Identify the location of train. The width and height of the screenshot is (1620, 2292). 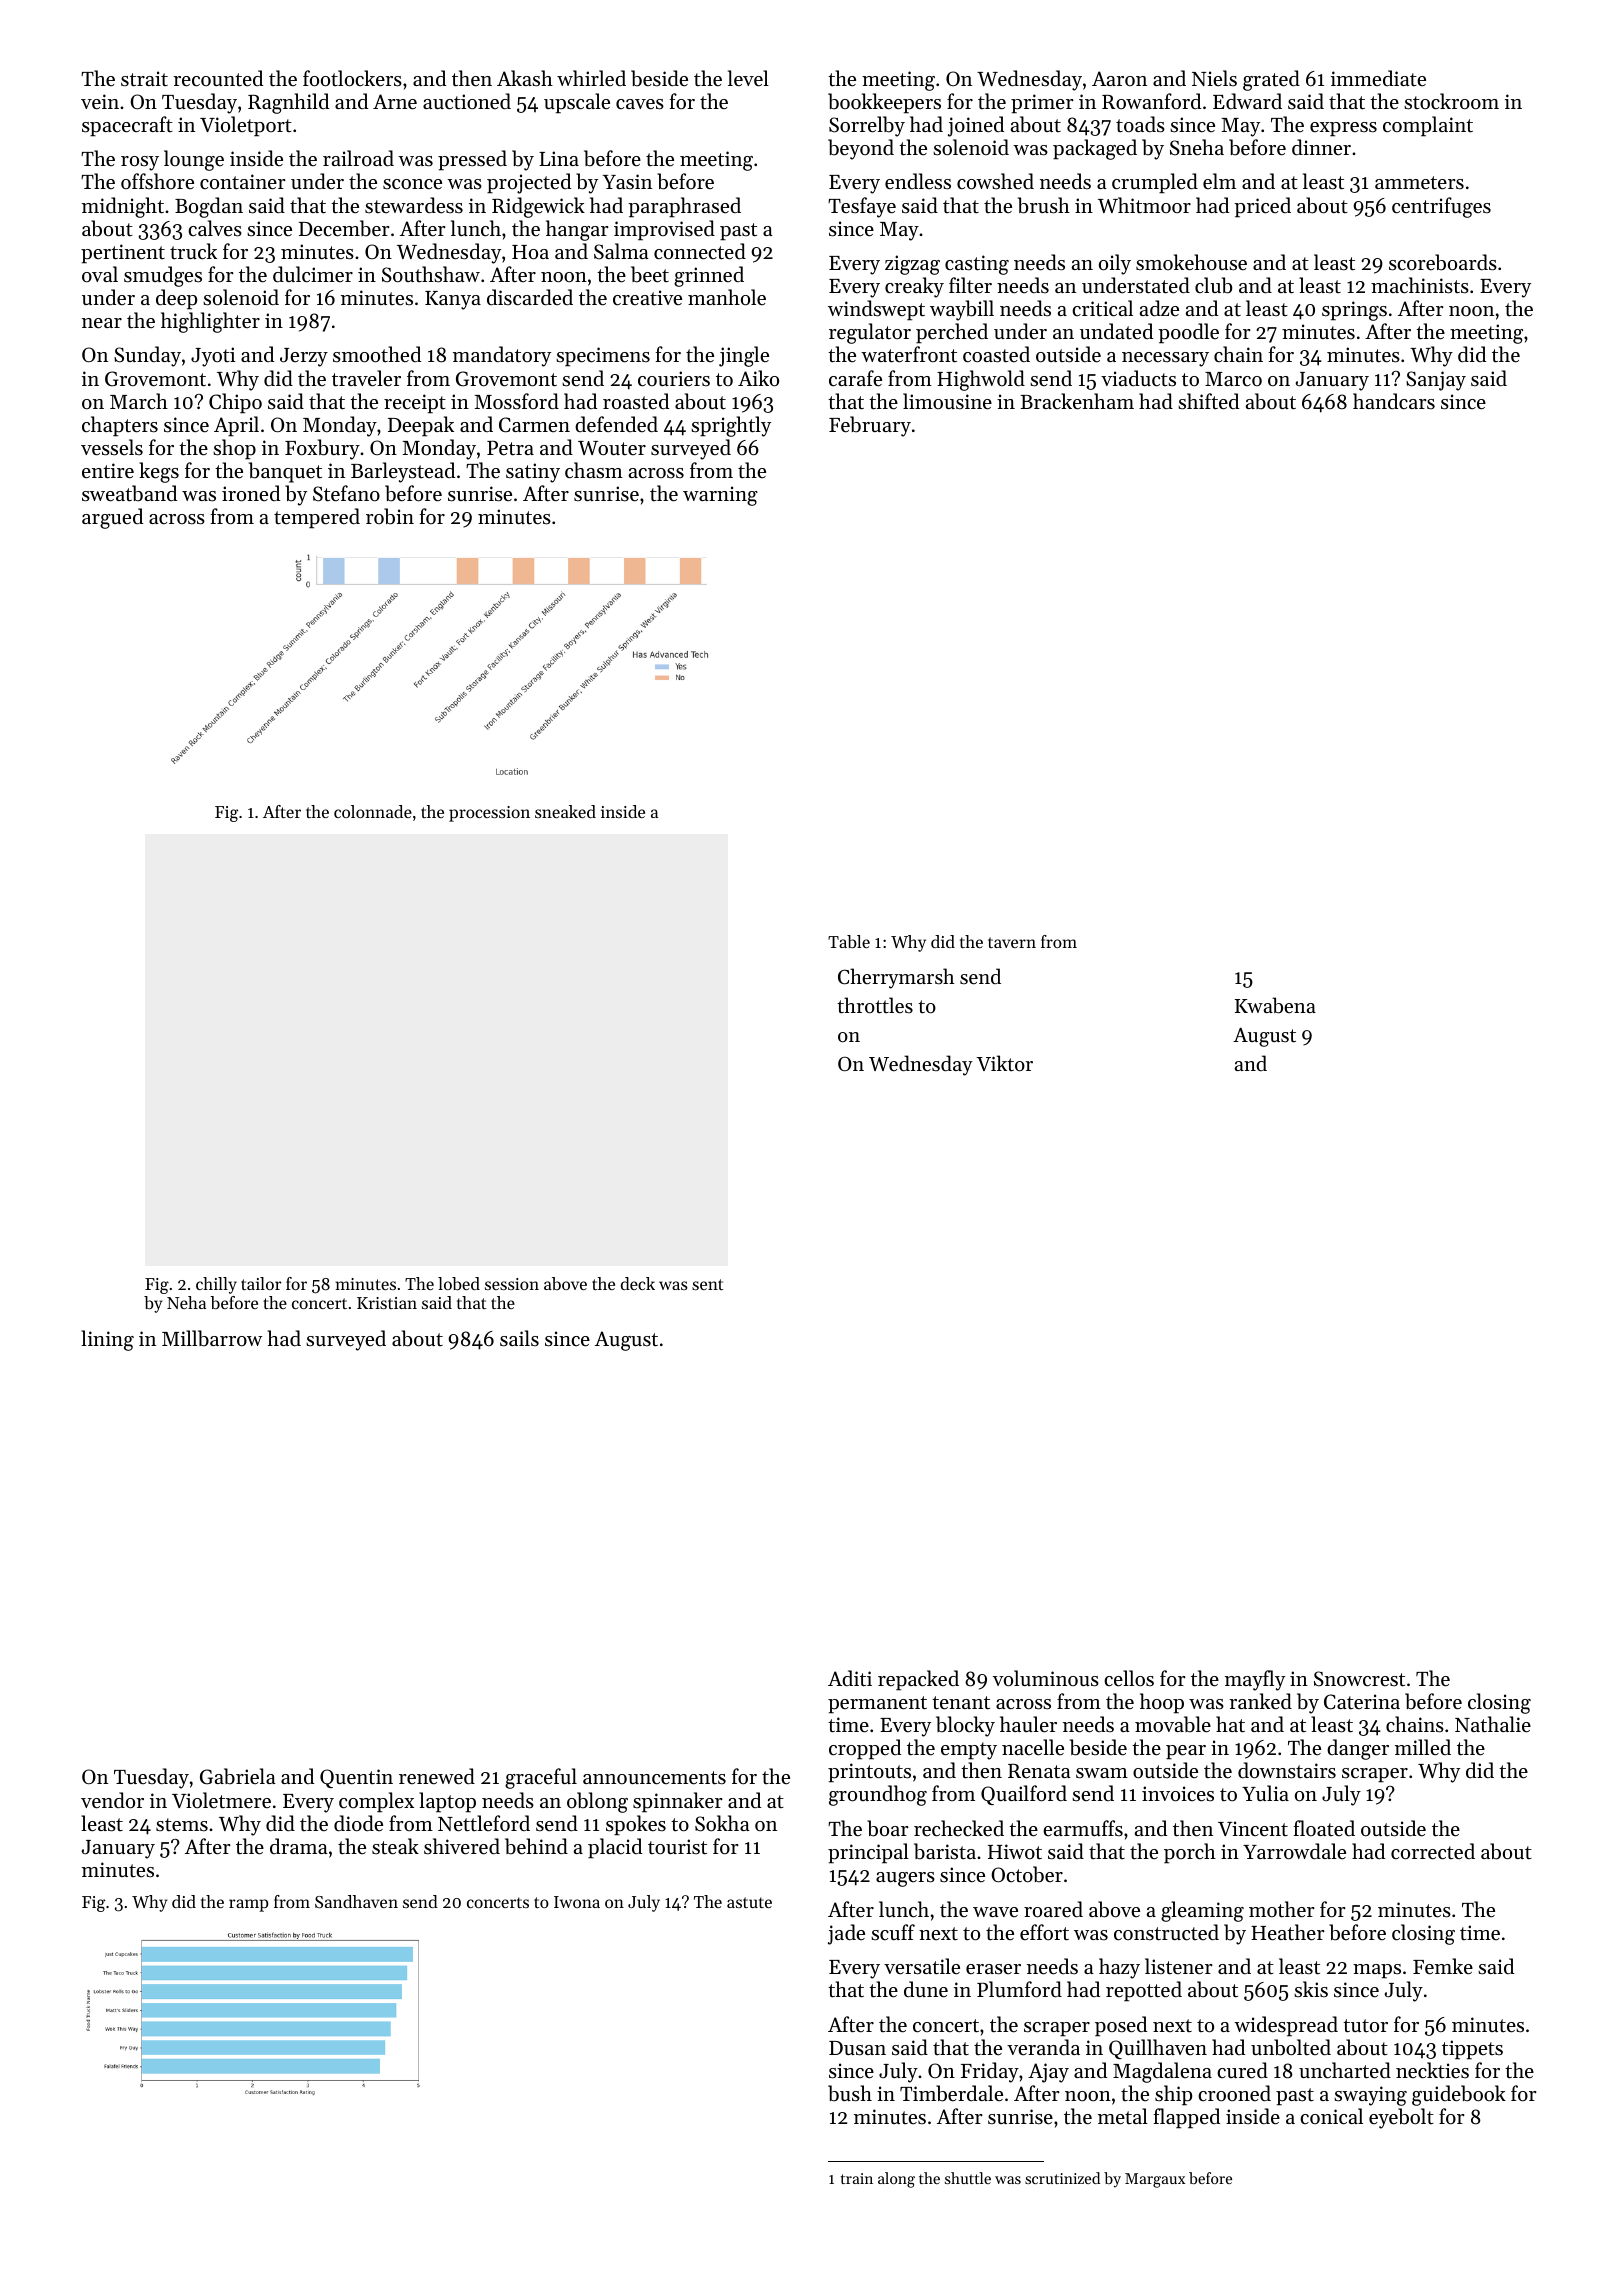
(857, 2178).
